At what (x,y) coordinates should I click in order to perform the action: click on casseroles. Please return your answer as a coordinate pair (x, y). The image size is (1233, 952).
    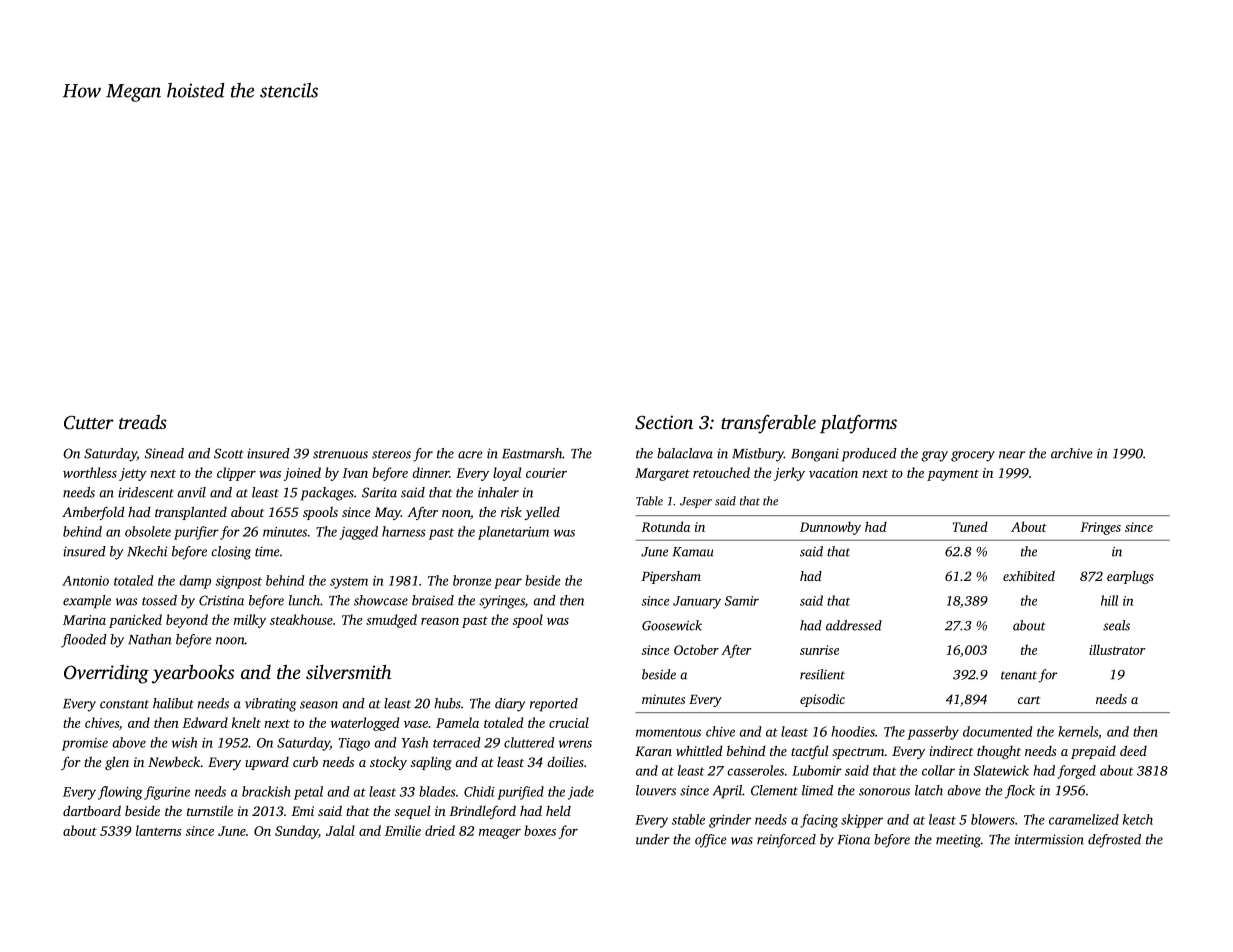
    Looking at the image, I should click on (756, 770).
